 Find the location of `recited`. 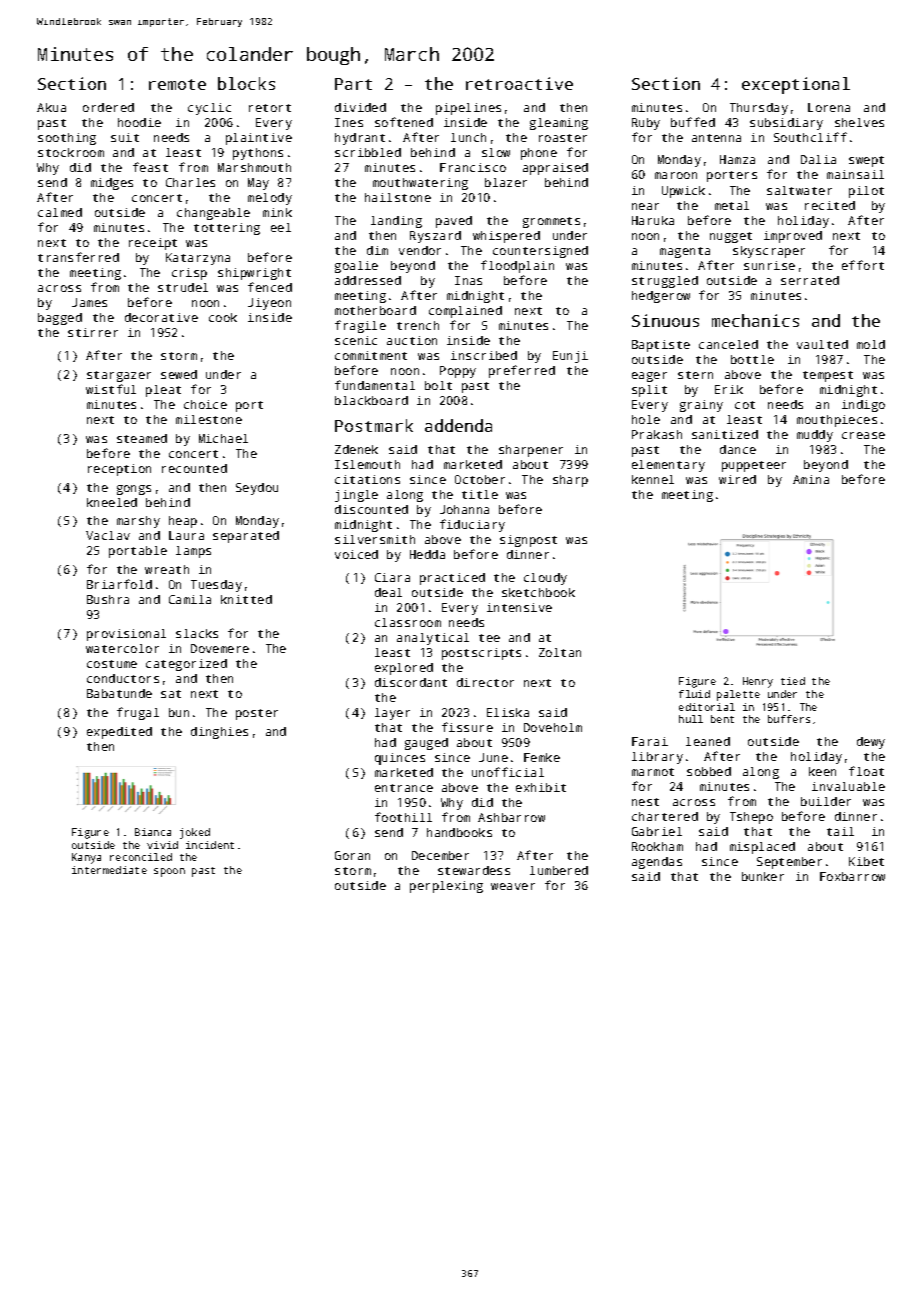

recited is located at coordinates (830, 205).
